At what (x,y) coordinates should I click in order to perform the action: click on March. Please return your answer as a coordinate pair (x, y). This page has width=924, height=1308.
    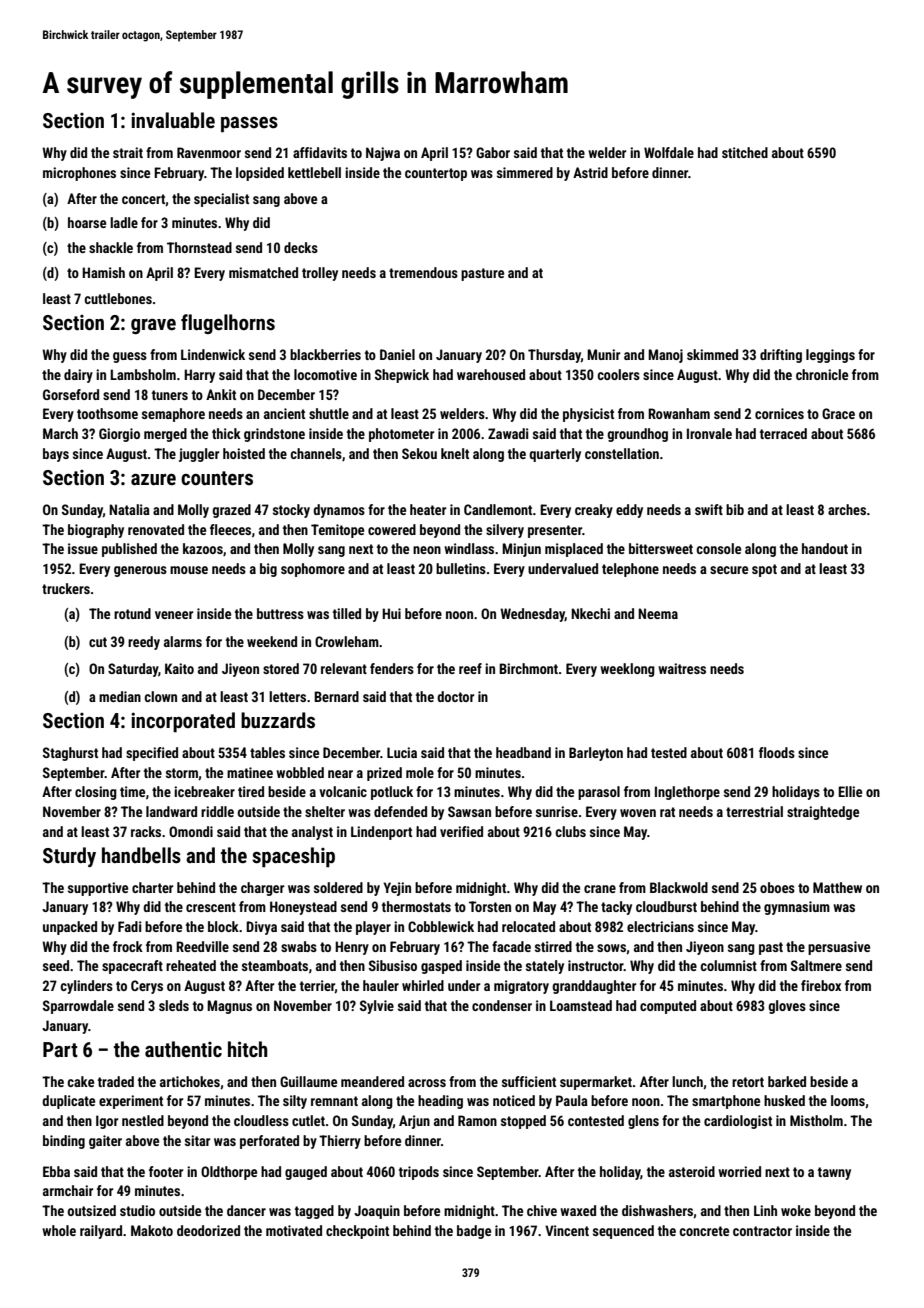
    Looking at the image, I should click on (60, 433).
